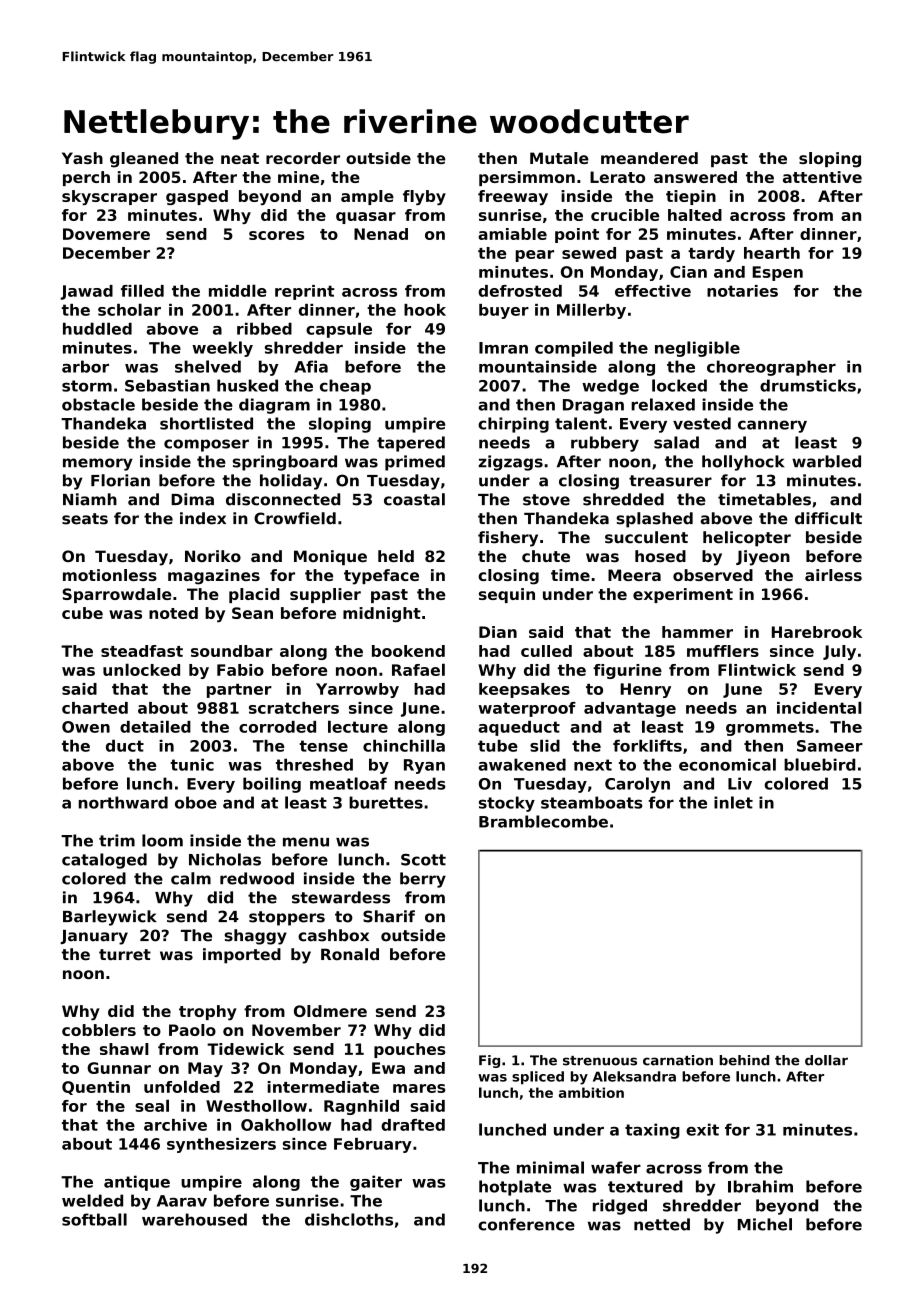 The width and height of the page is (924, 1308). What do you see at coordinates (822, 177) in the page?
I see `attentive` at bounding box center [822, 177].
